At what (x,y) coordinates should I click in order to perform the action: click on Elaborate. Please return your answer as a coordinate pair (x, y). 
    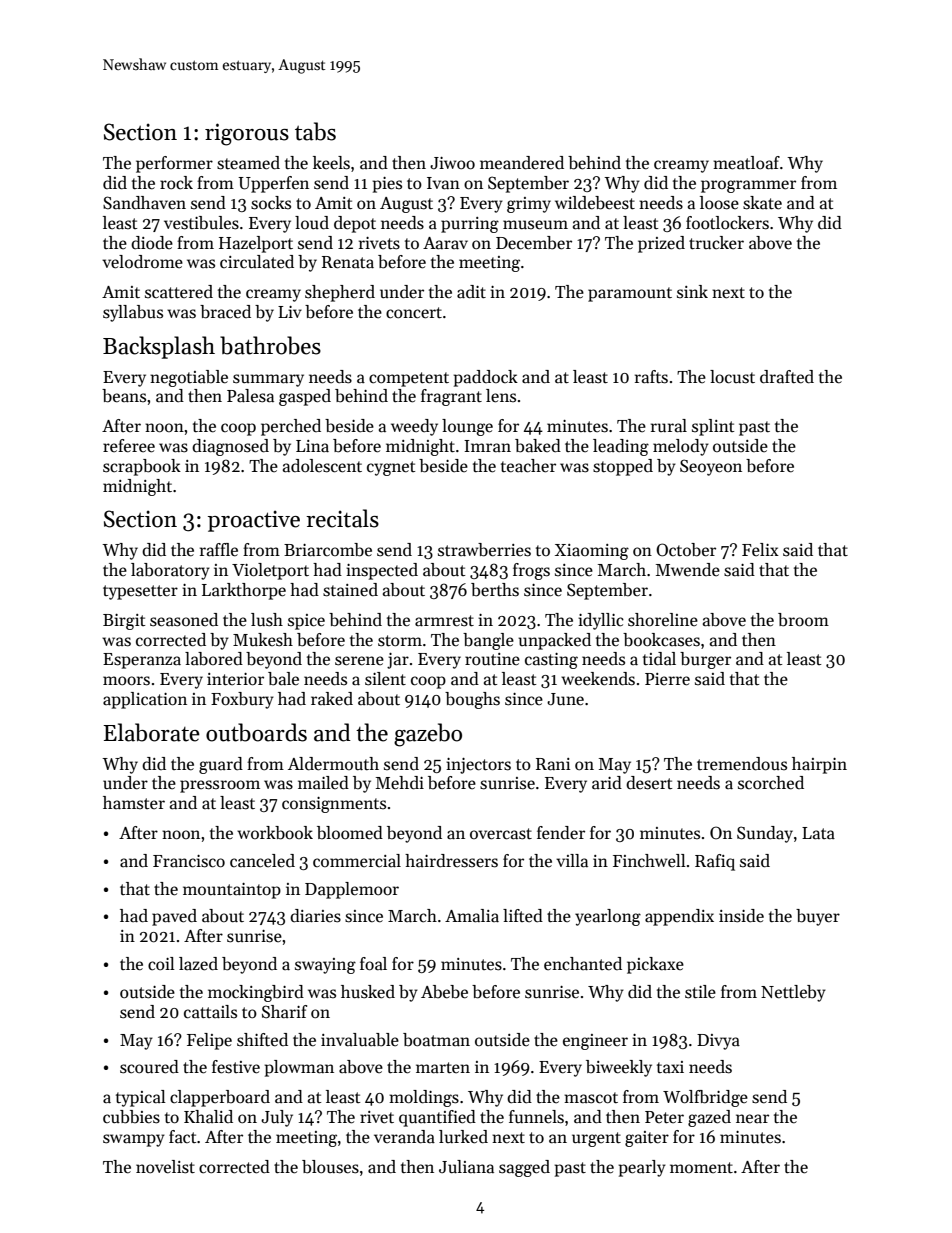
    Looking at the image, I should click on (151, 732).
